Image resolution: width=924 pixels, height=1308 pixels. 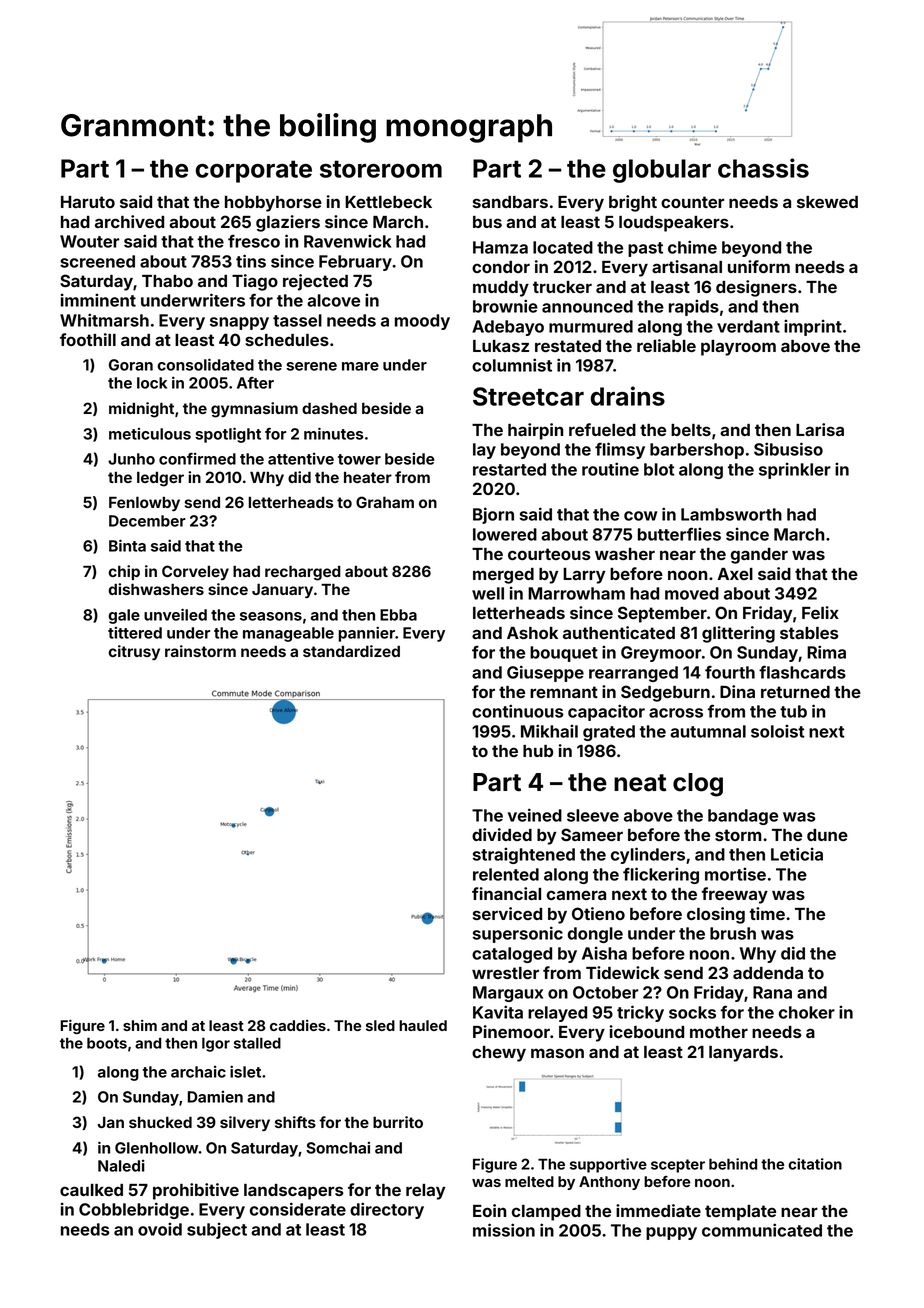 I want to click on standardized, so click(x=351, y=651).
